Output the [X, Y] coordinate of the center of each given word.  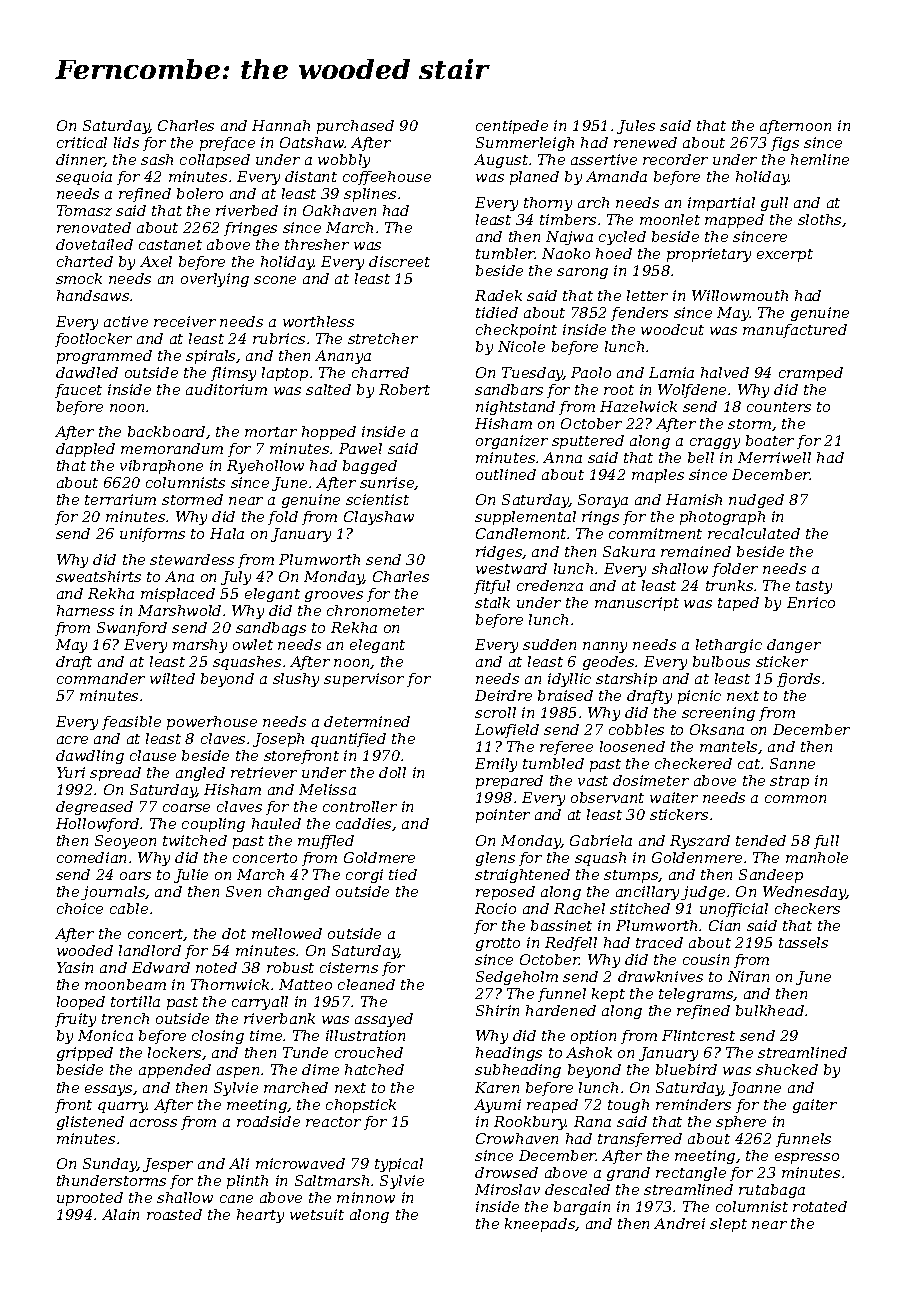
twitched [195, 840]
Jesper [168, 1165]
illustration [365, 1035]
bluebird [686, 1069]
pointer [503, 816]
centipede [512, 127]
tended [761, 840]
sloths [819, 219]
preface [227, 144]
